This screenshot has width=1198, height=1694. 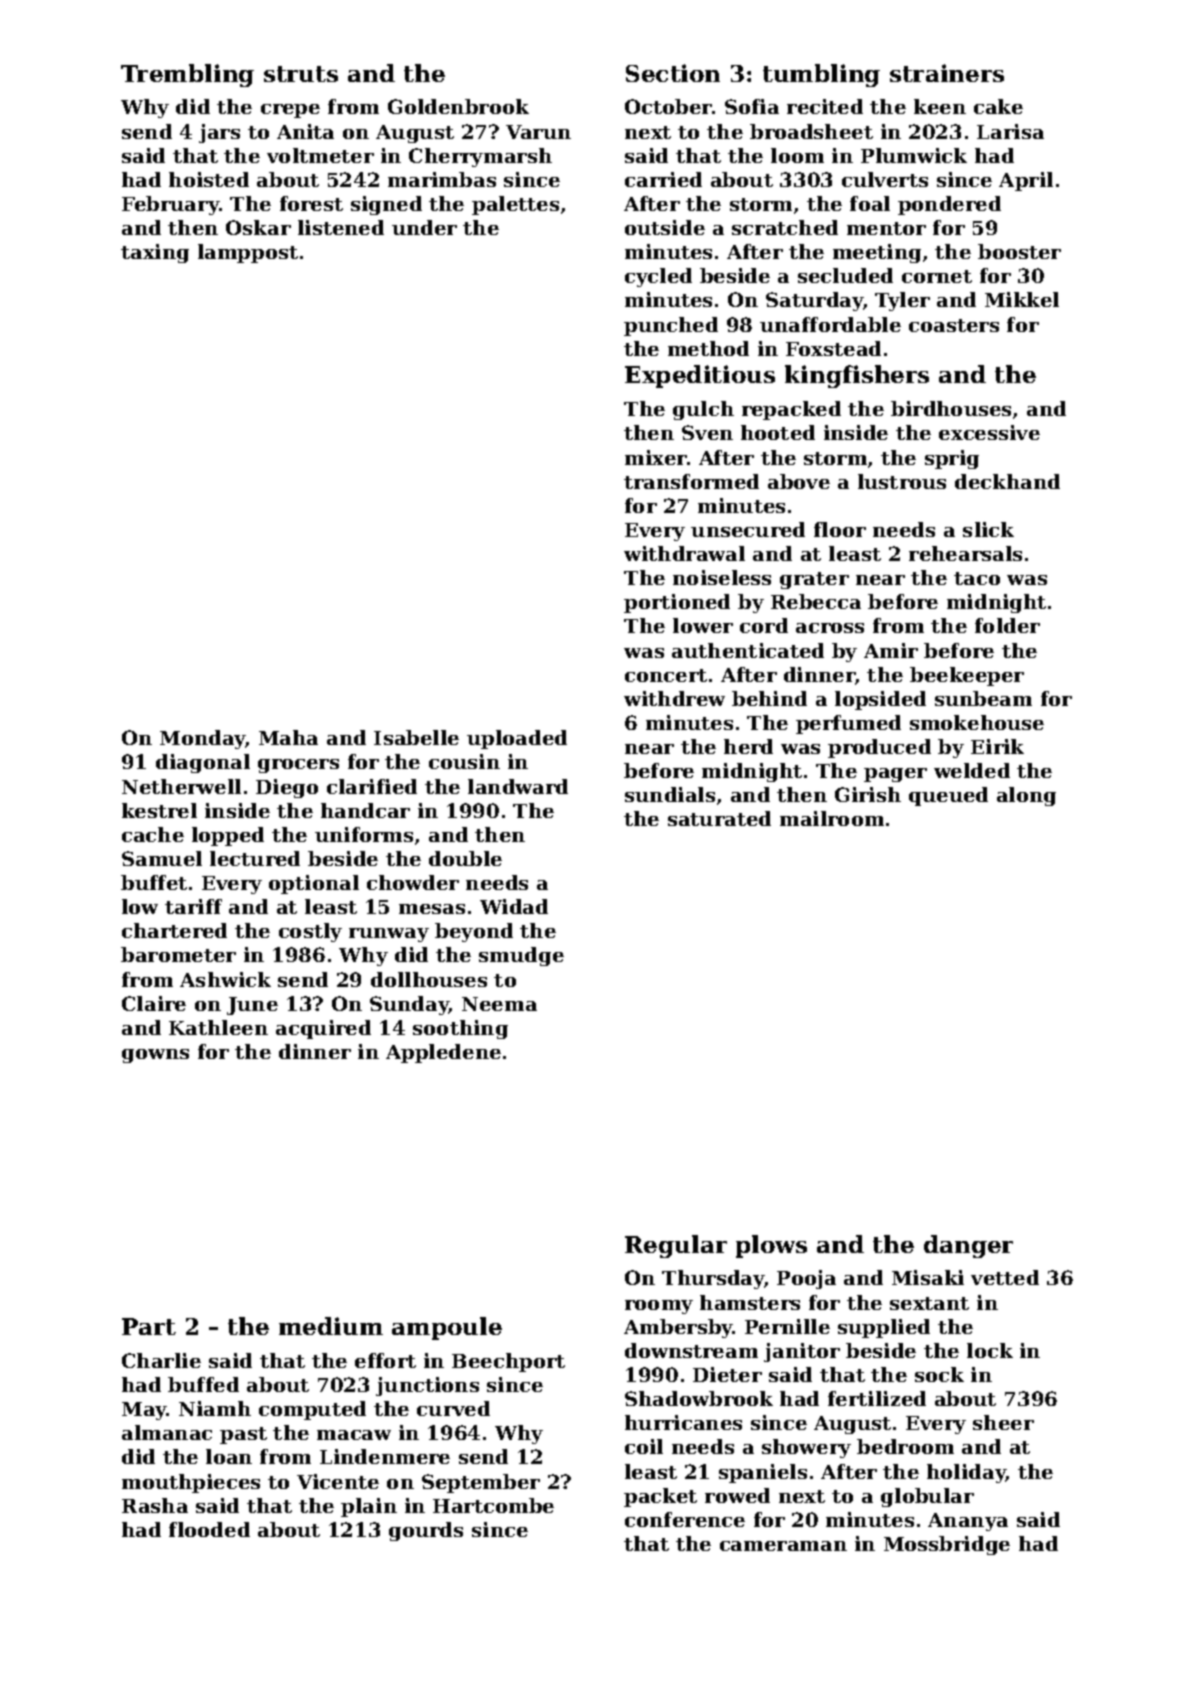 I want to click on Appledene, so click(x=443, y=1053).
